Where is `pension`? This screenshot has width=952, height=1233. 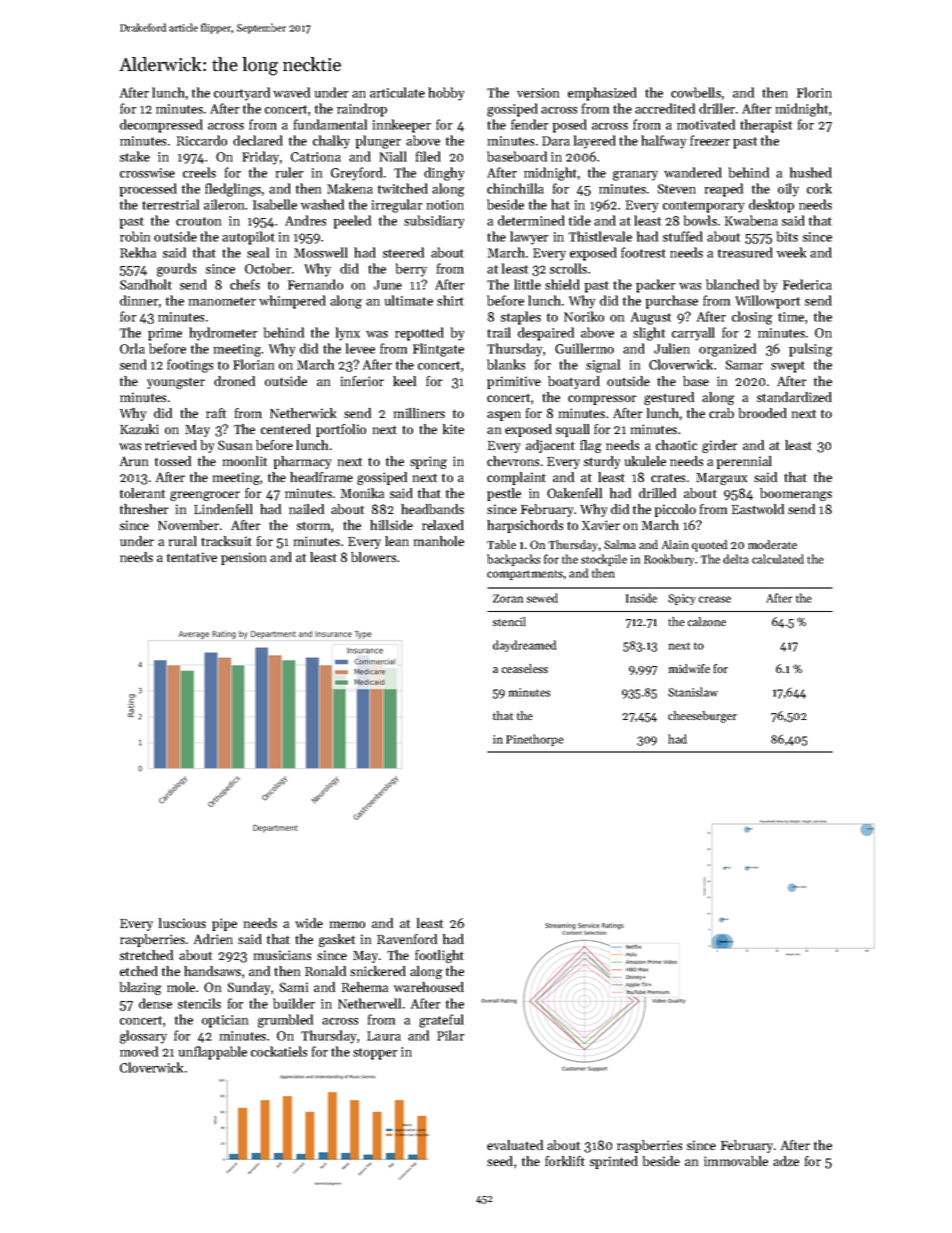 pension is located at coordinates (243, 558).
